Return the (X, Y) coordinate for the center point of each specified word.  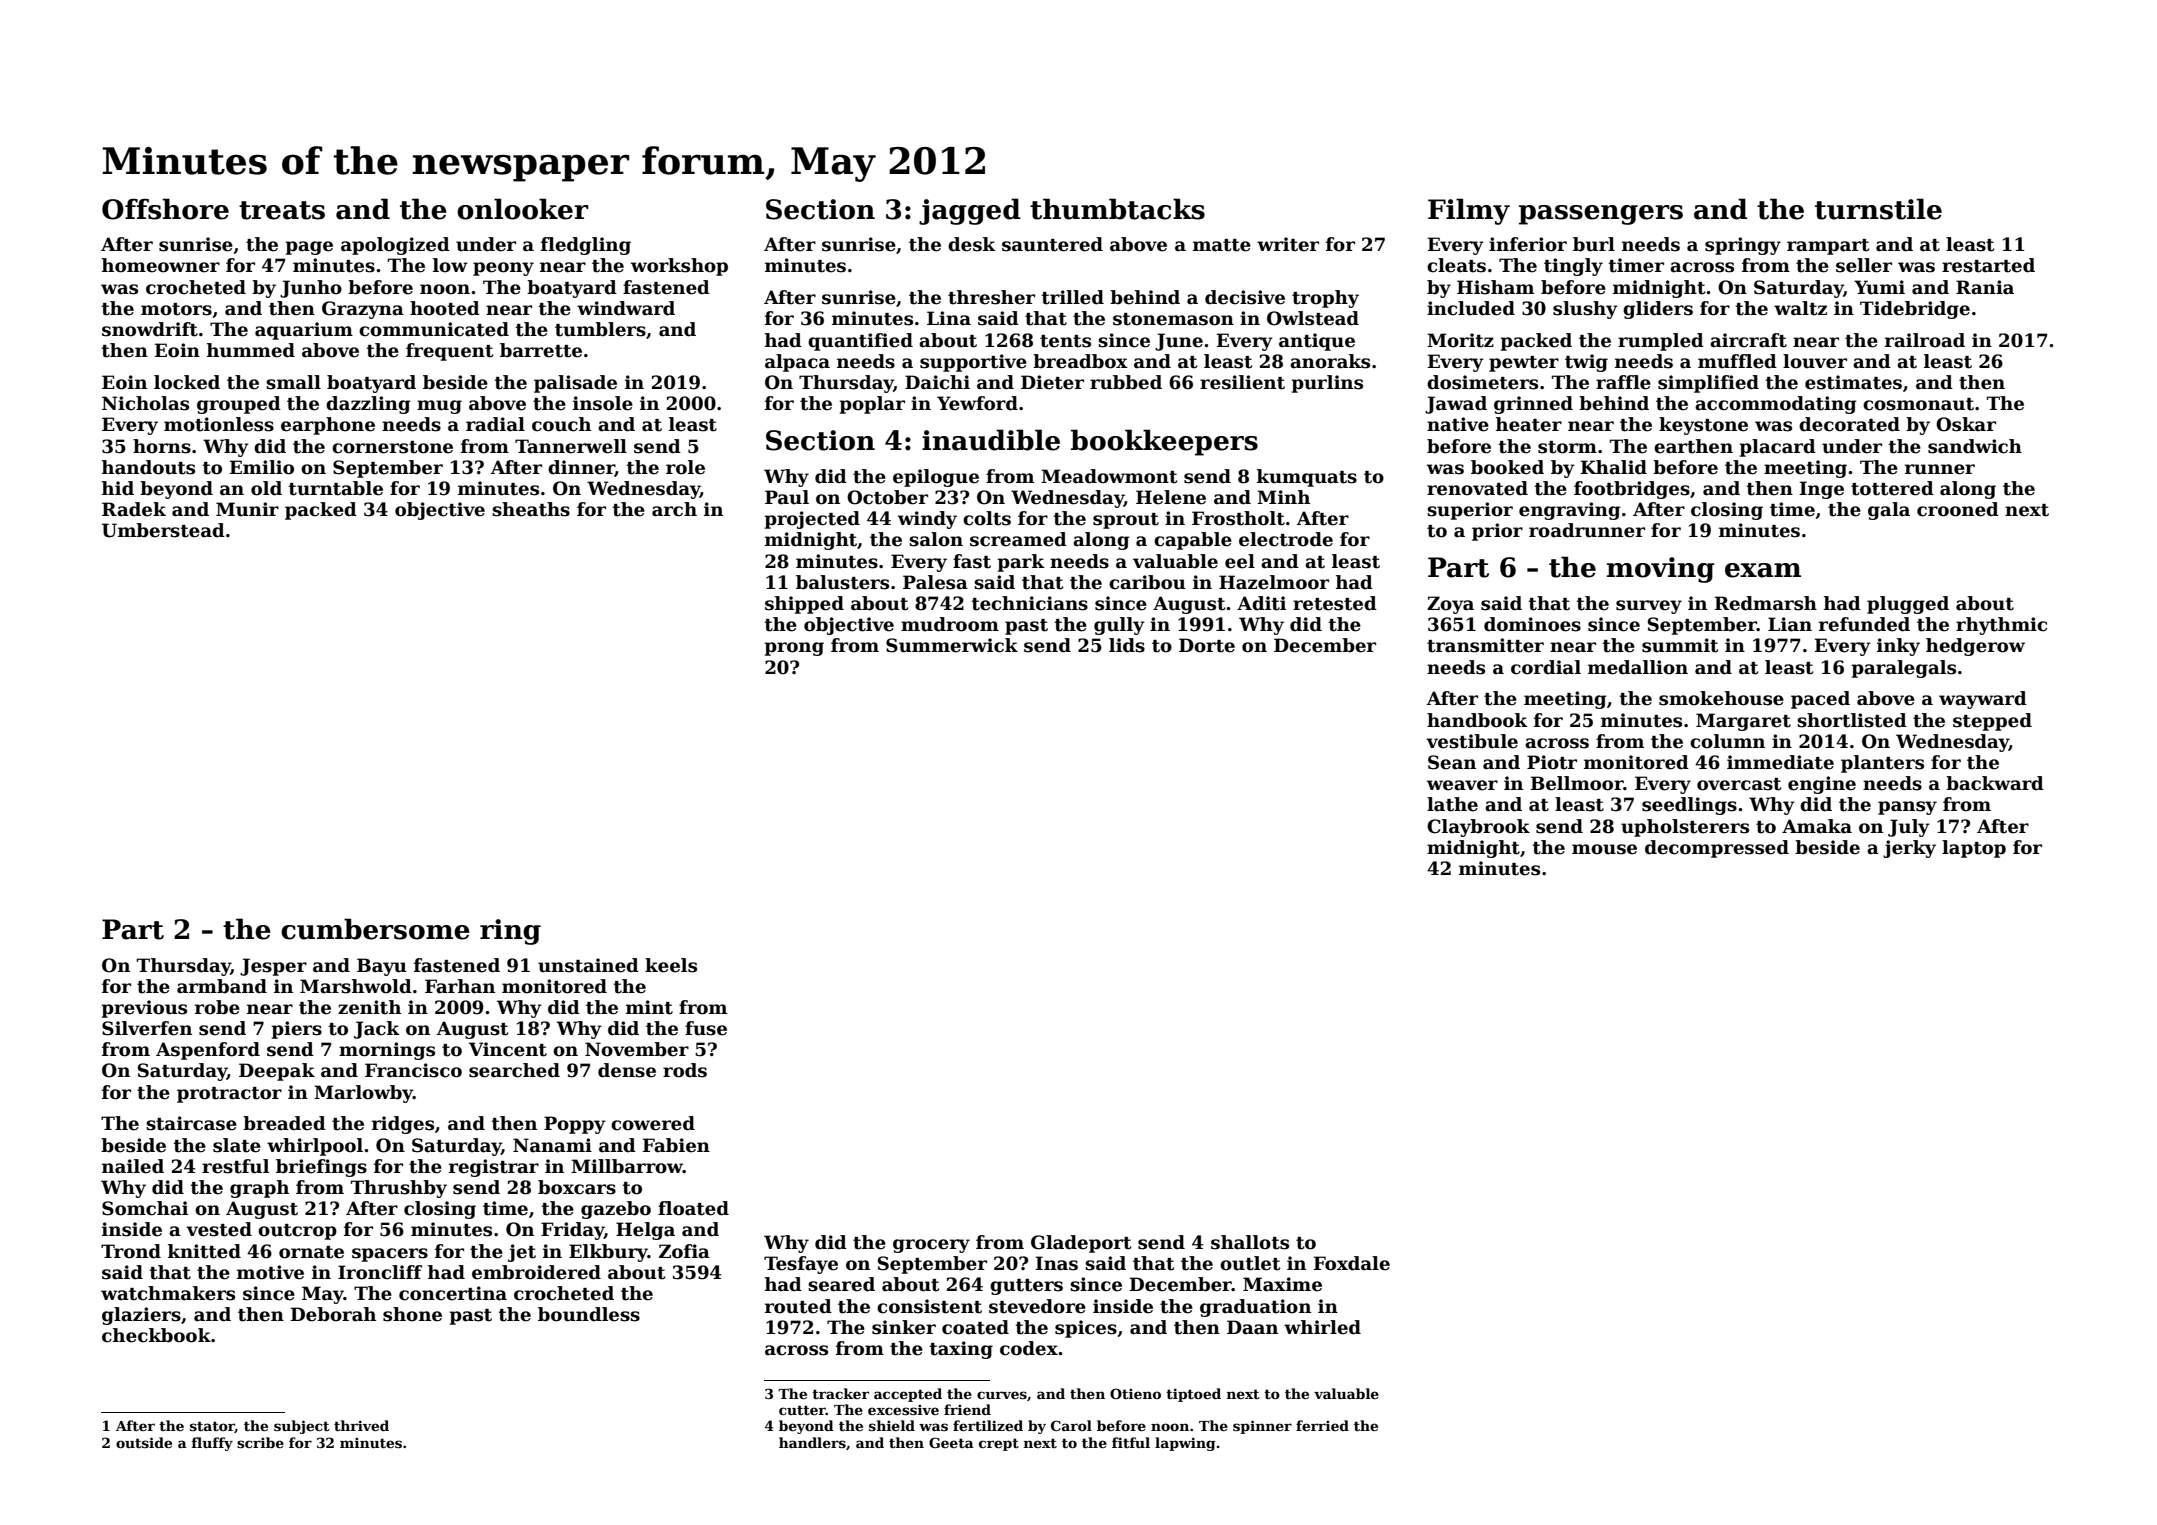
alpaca (797, 363)
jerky (1909, 849)
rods (685, 1070)
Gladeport (1081, 1244)
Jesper (273, 967)
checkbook (156, 1335)
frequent (449, 352)
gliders (1658, 310)
